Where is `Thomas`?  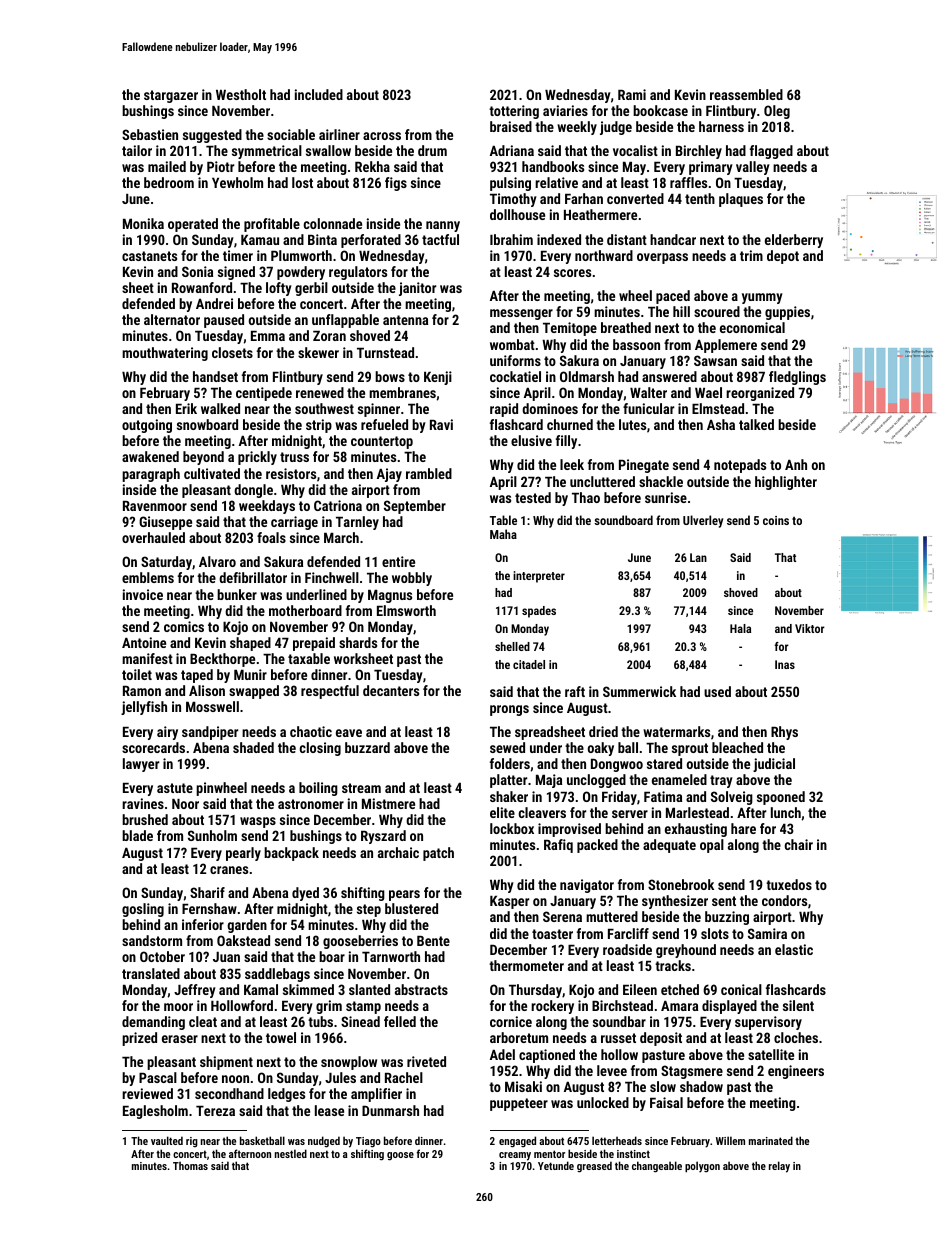 Thomas is located at coordinates (190, 1165).
